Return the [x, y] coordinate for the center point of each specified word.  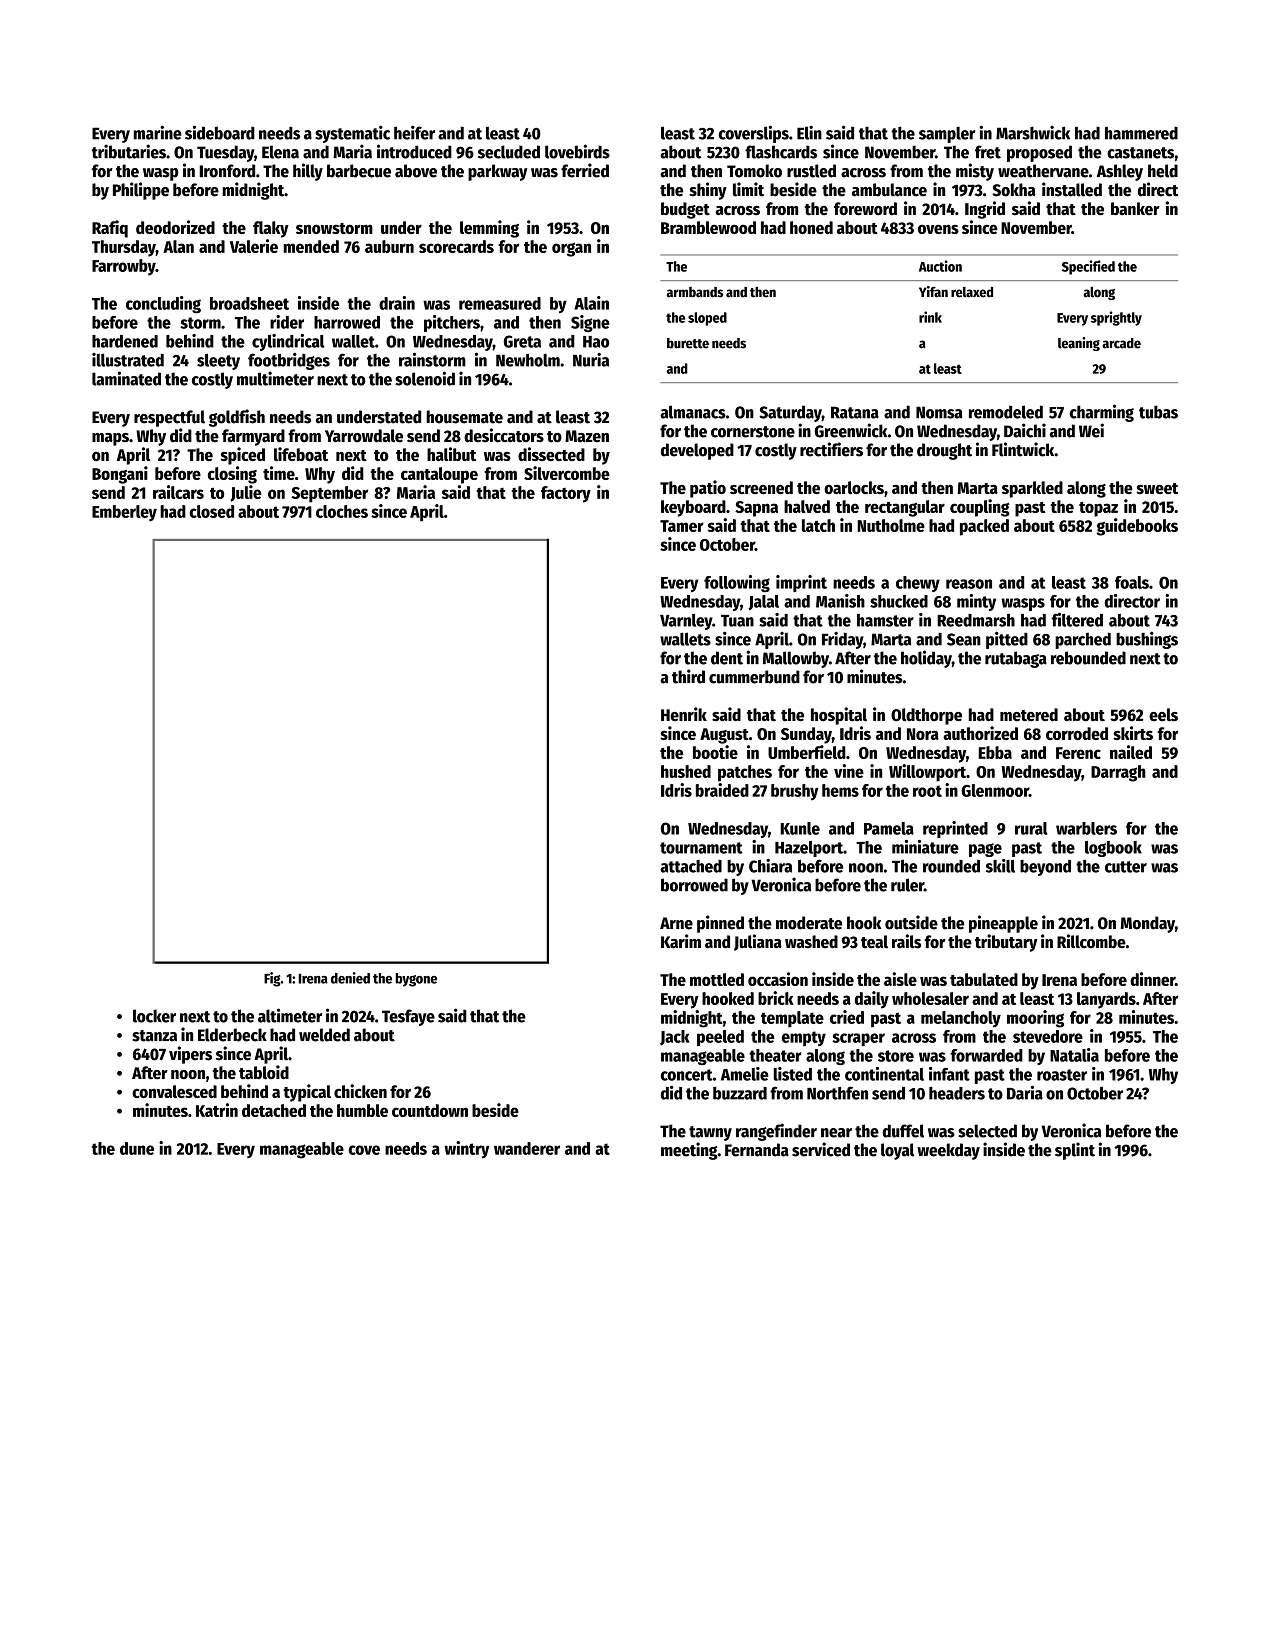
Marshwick [1033, 133]
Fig [272, 979]
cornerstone [753, 432]
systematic [352, 134]
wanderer [527, 1148]
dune [137, 1148]
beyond [1045, 868]
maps [110, 439]
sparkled [1032, 489]
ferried [585, 170]
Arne [676, 923]
